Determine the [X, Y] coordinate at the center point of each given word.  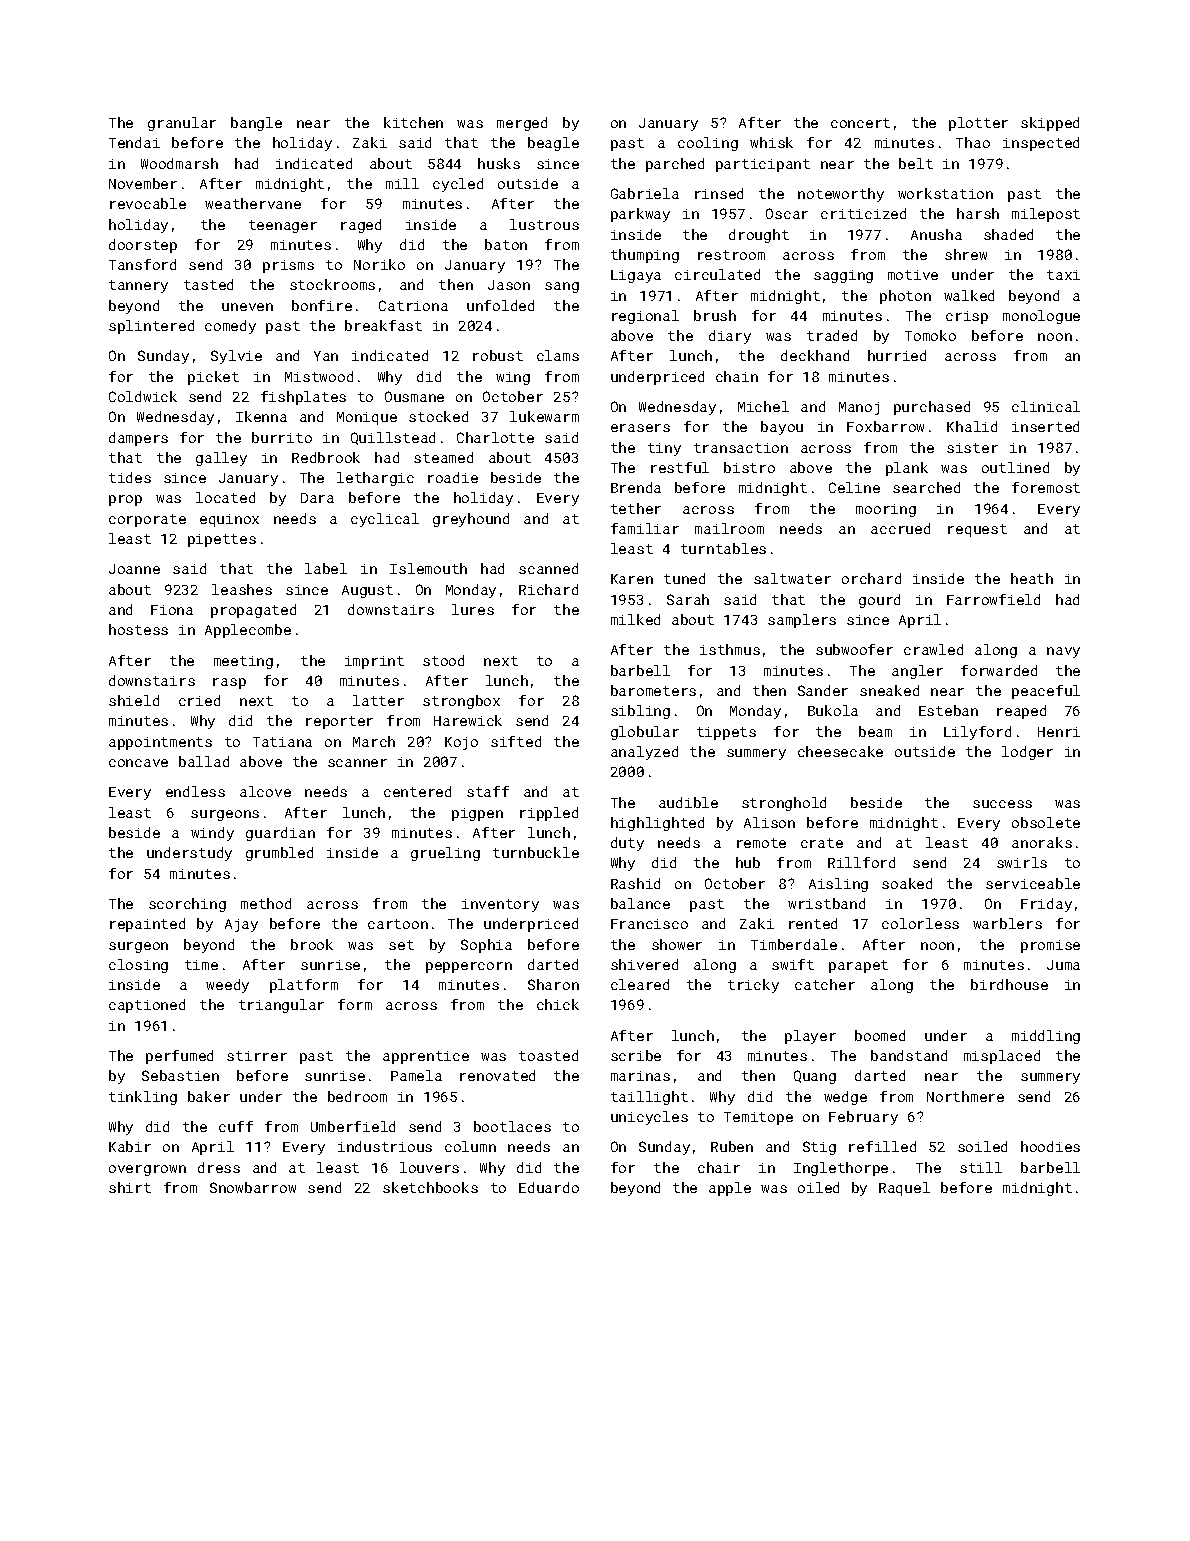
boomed [880, 1035]
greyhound [471, 520]
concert [860, 123]
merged [522, 124]
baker [209, 1096]
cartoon [398, 924]
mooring [886, 510]
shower [677, 944]
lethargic [375, 479]
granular [182, 124]
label [326, 568]
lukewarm [544, 416]
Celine [854, 487]
